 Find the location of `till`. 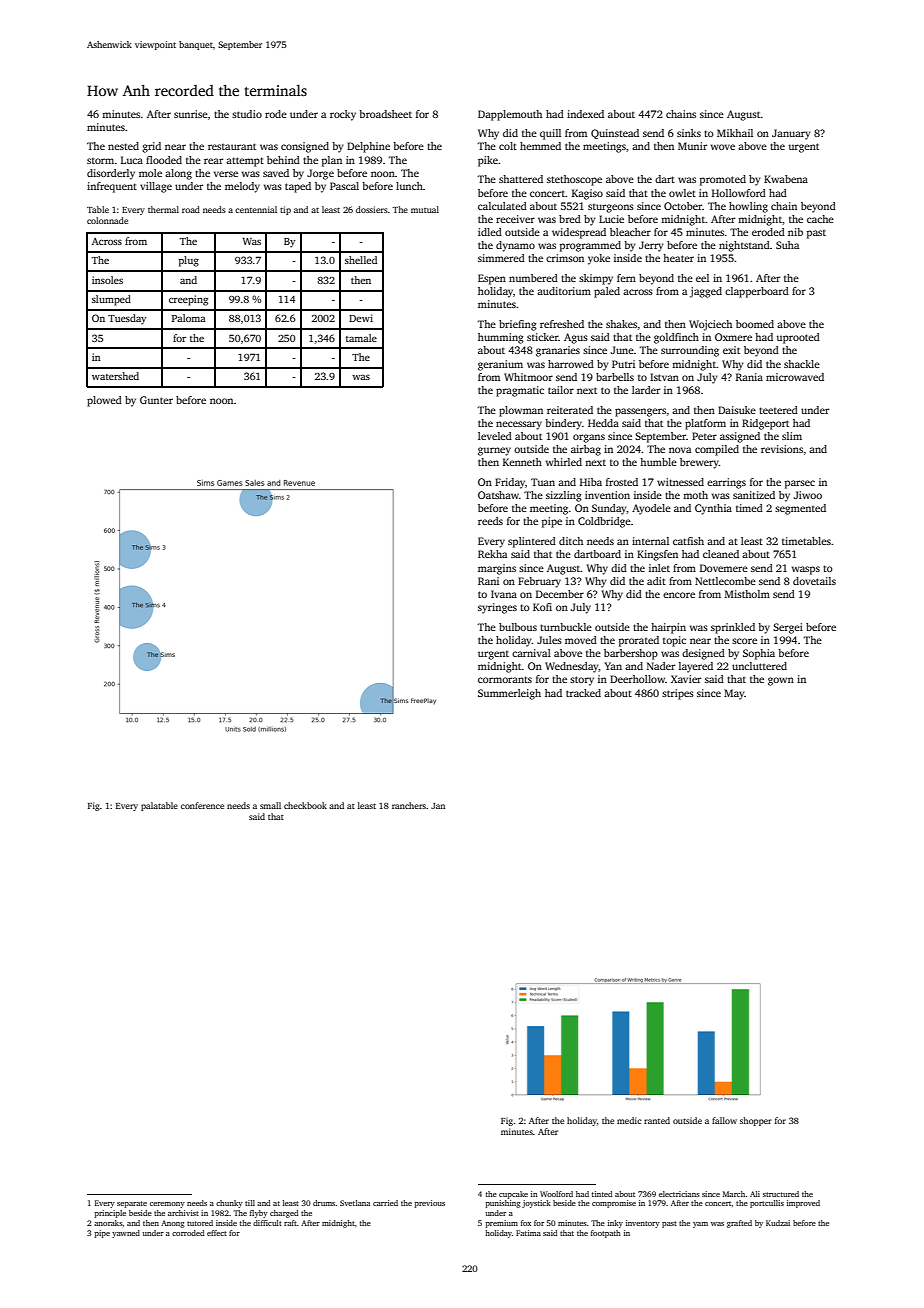

till is located at coordinates (250, 1203).
